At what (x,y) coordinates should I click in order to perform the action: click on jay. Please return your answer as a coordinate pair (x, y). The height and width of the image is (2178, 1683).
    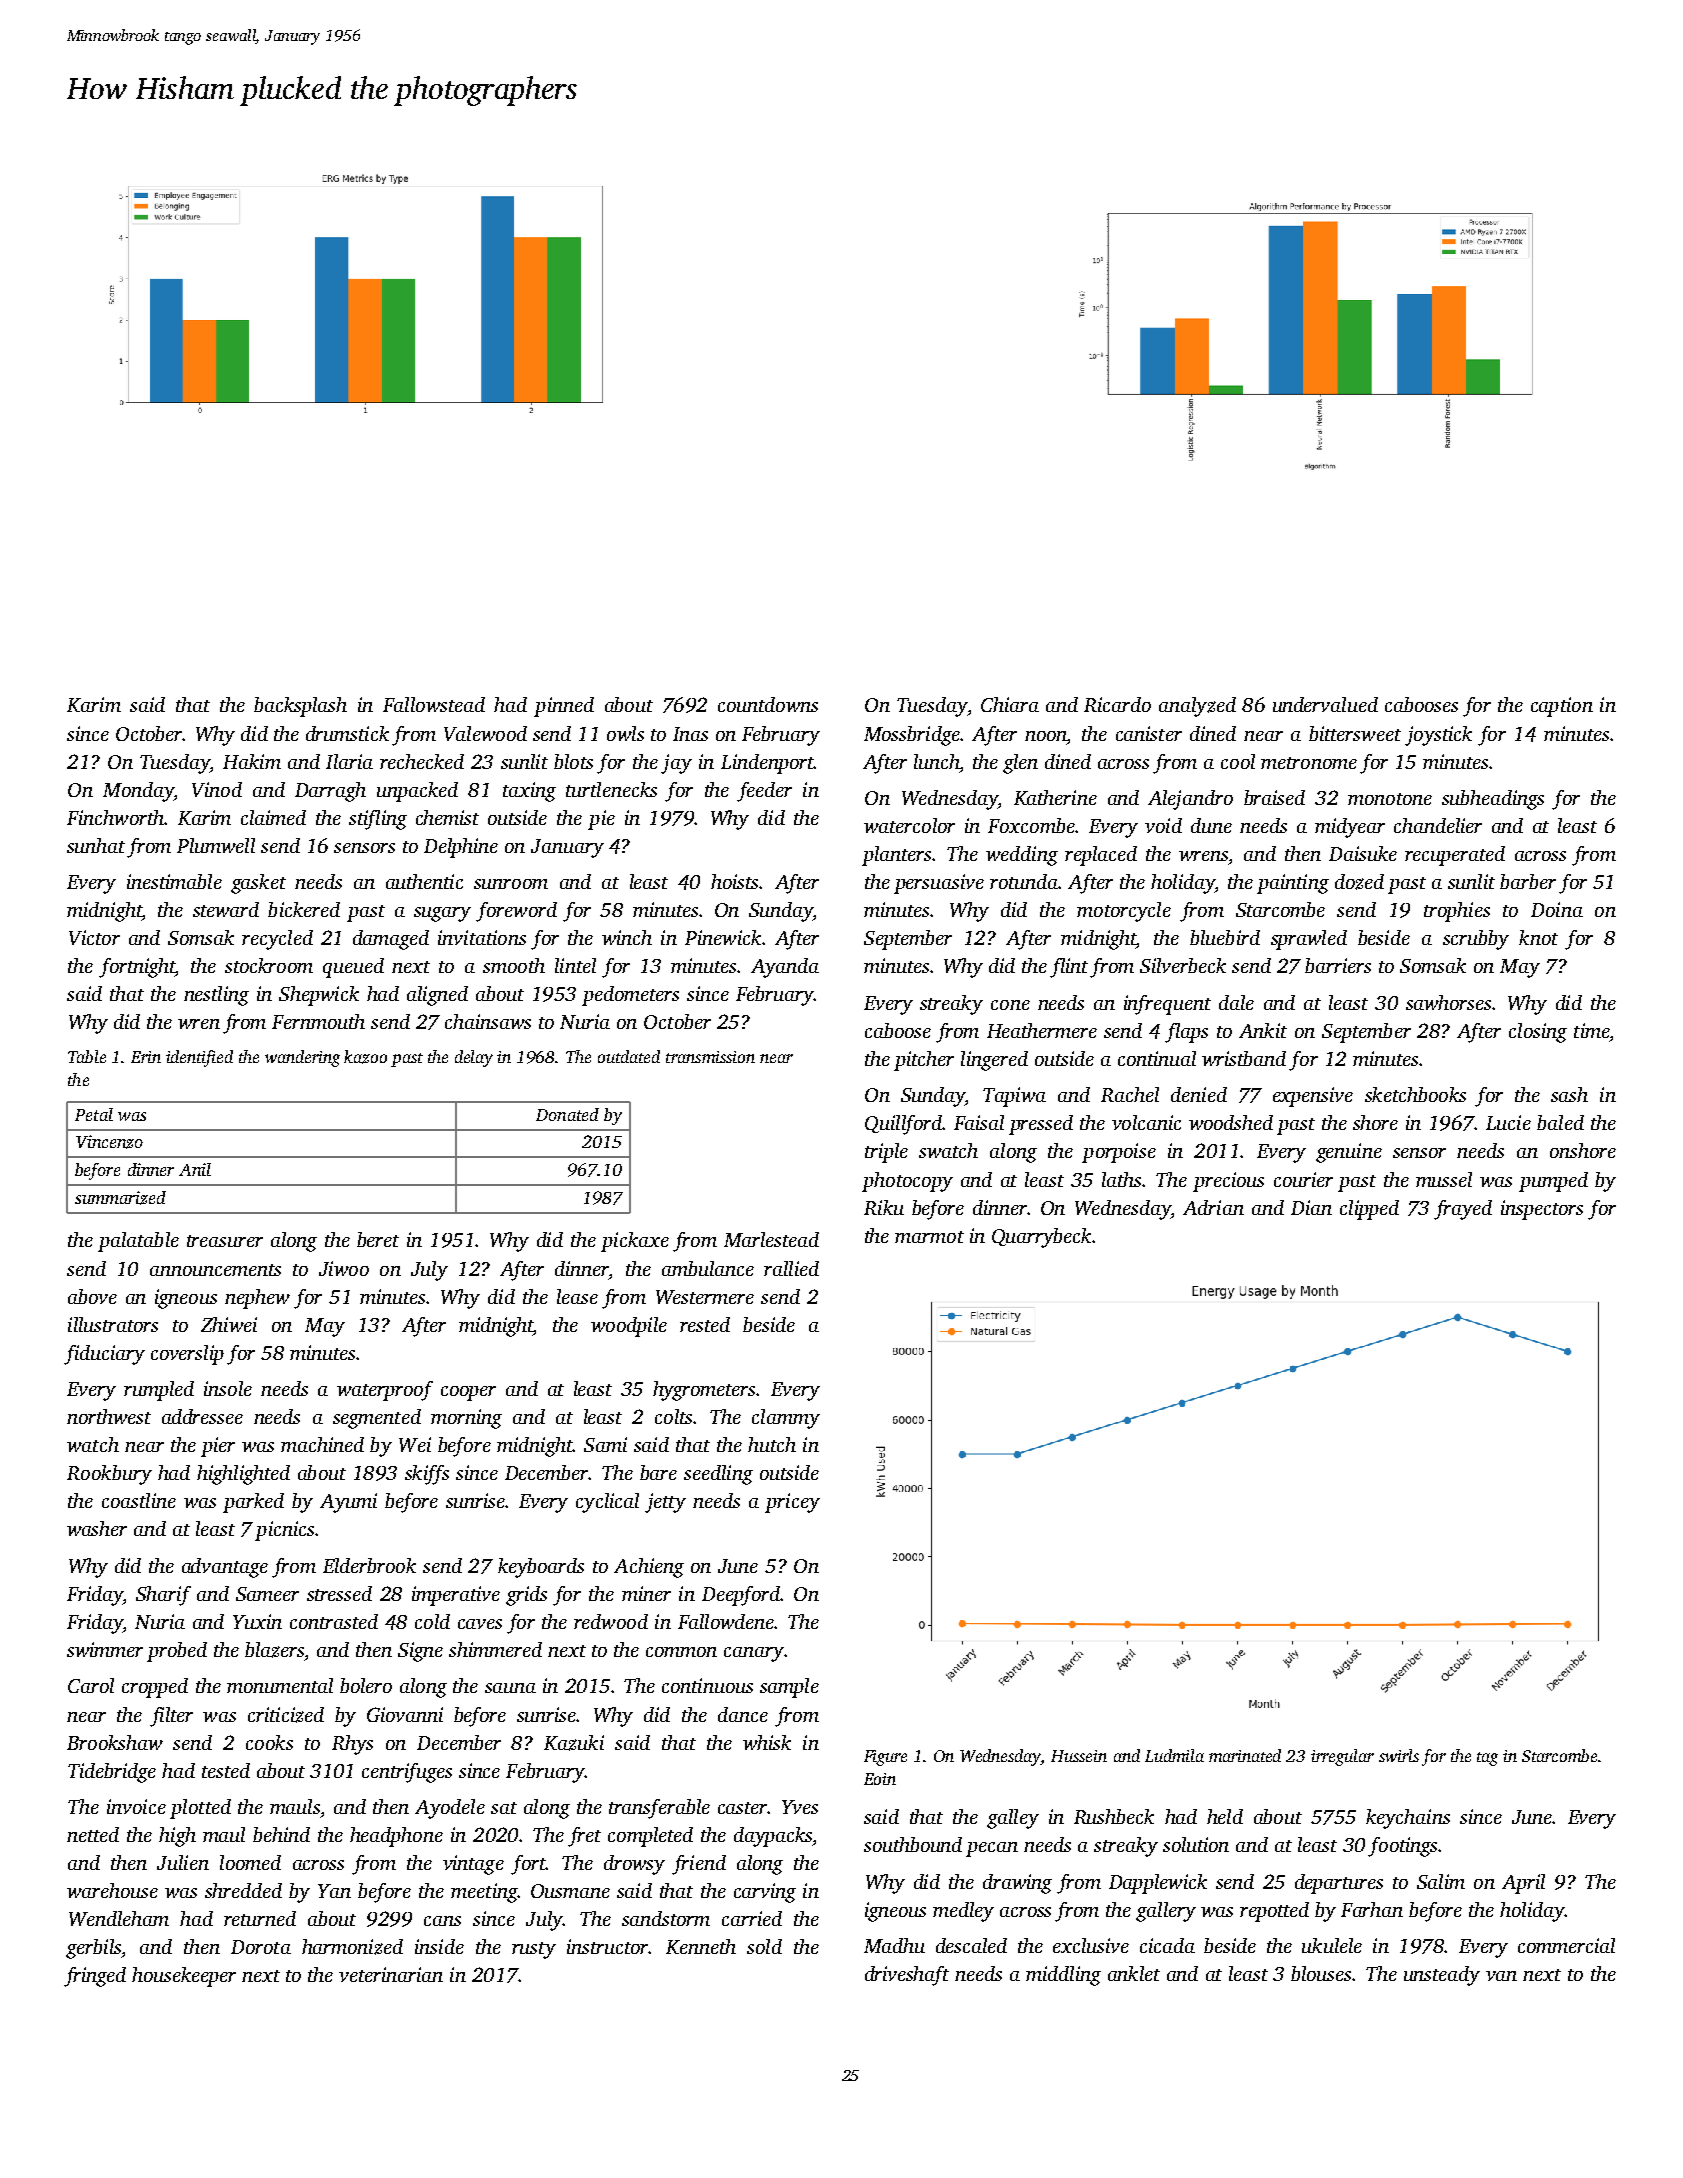
    Looking at the image, I should click on (676, 764).
